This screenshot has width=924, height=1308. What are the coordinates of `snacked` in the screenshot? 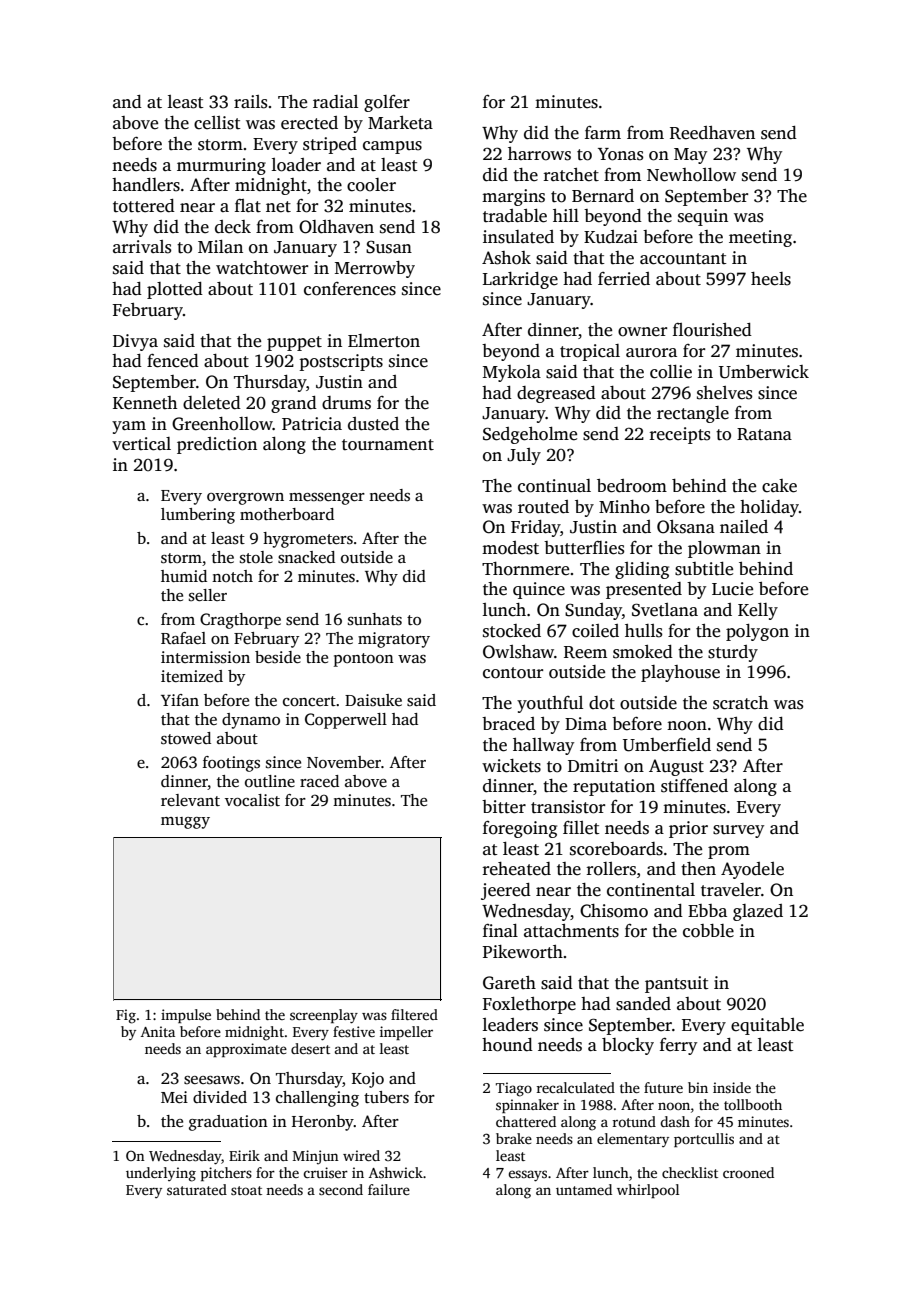 It's located at (306, 557).
